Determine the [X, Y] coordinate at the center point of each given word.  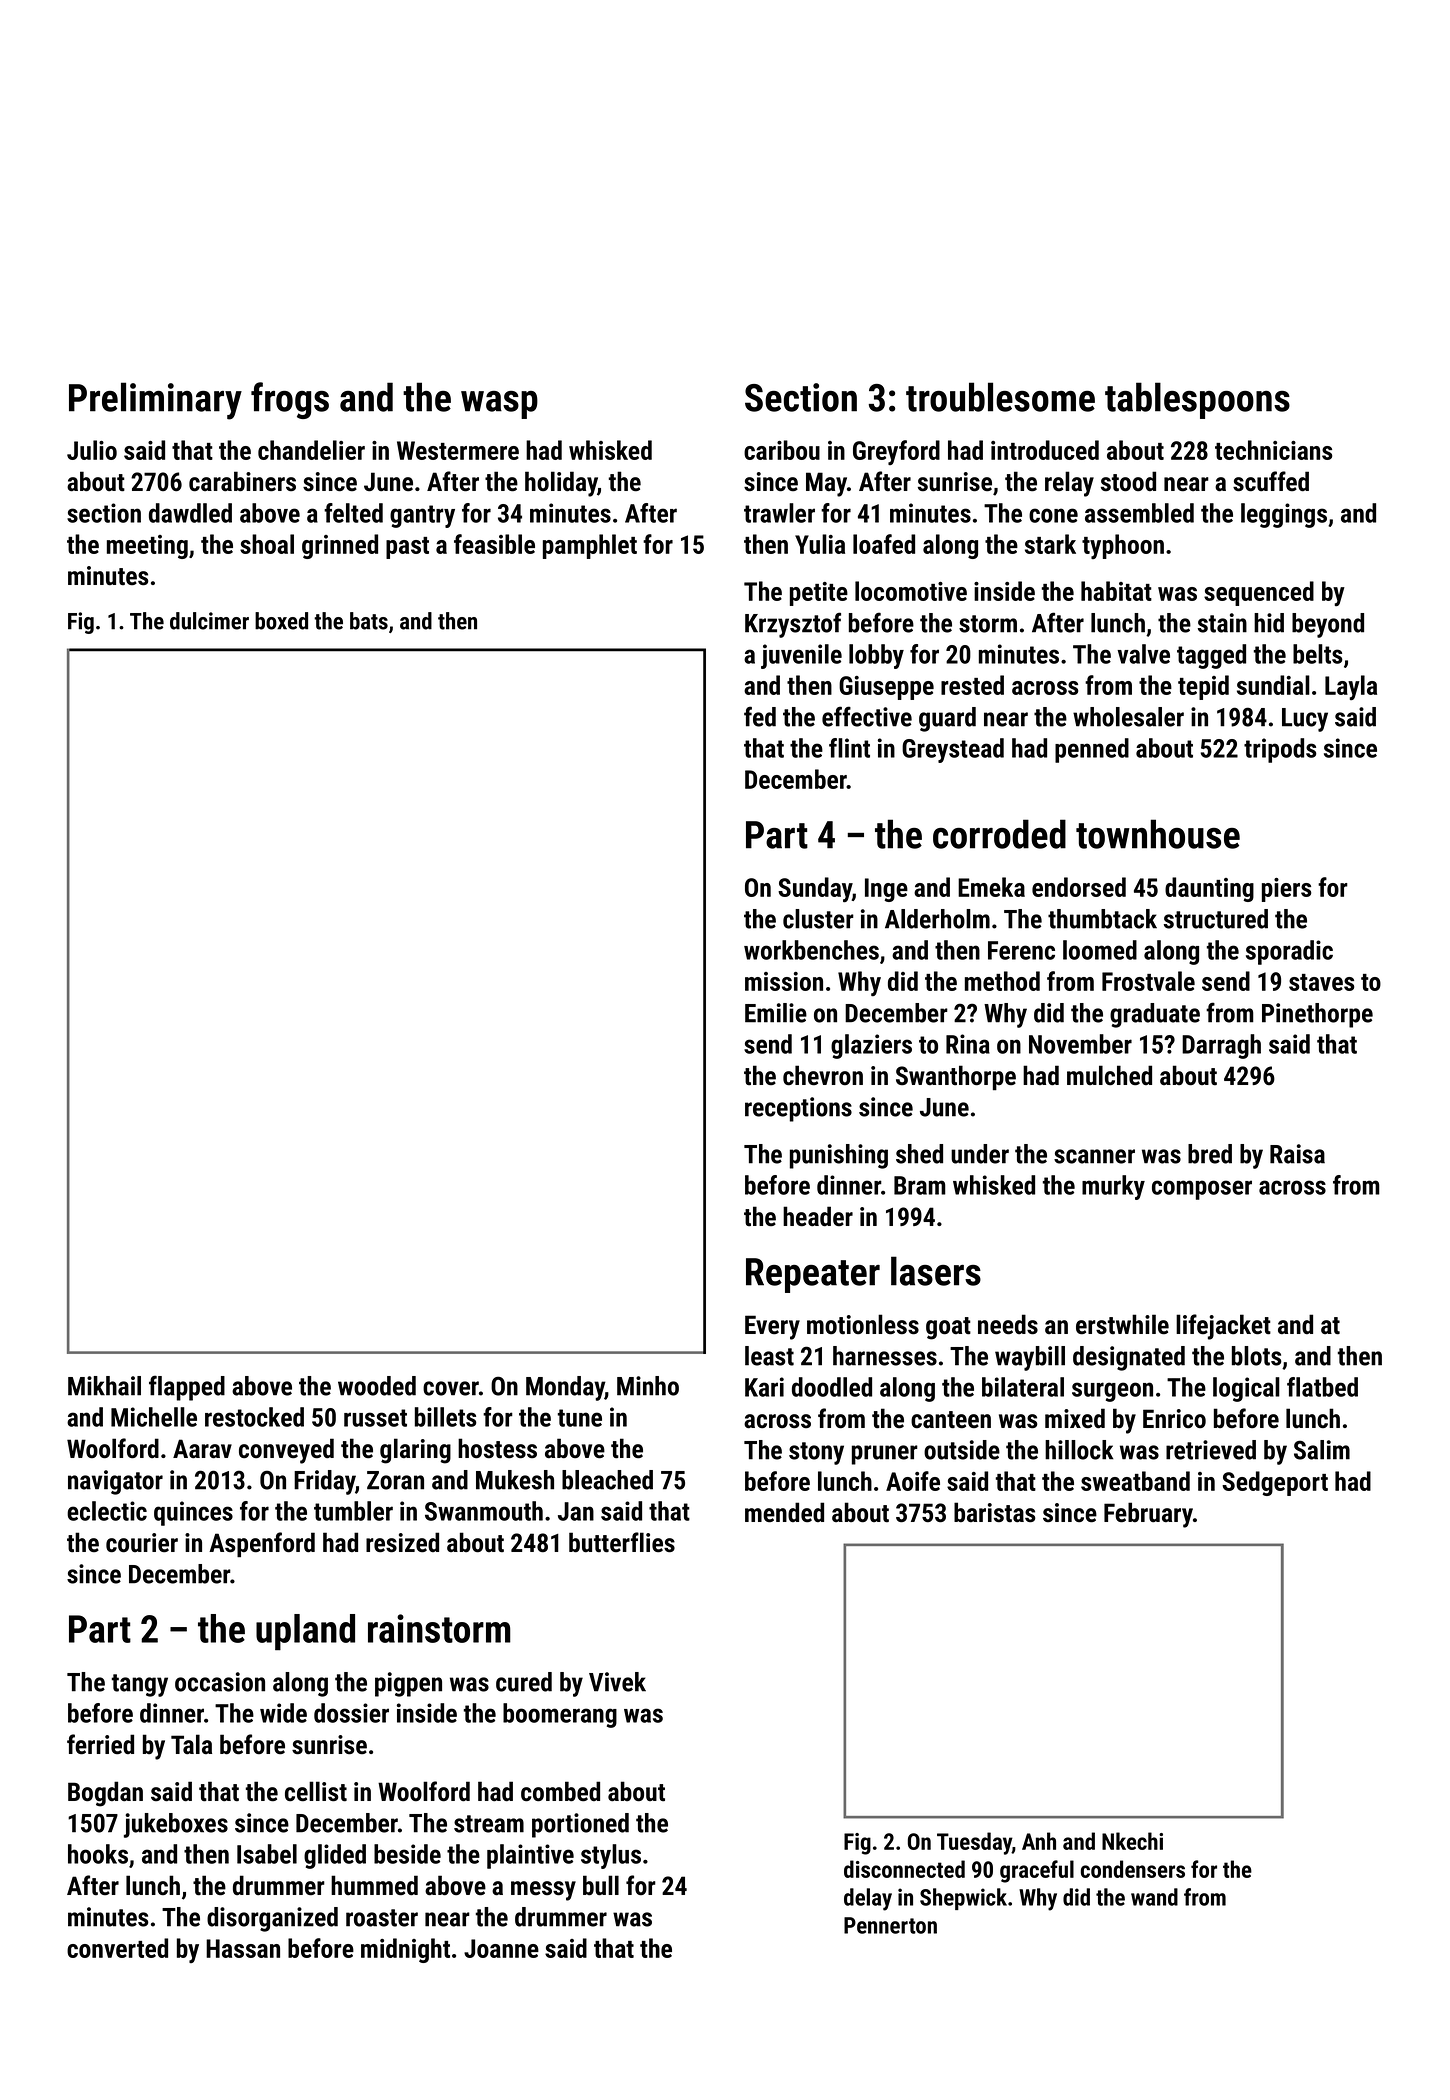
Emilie [776, 1013]
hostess [497, 1448]
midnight [405, 1950]
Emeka [991, 887]
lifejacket [1223, 1327]
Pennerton [890, 1925]
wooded [377, 1386]
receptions [798, 1109]
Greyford [896, 452]
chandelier [311, 450]
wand [1154, 1897]
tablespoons [1197, 400]
